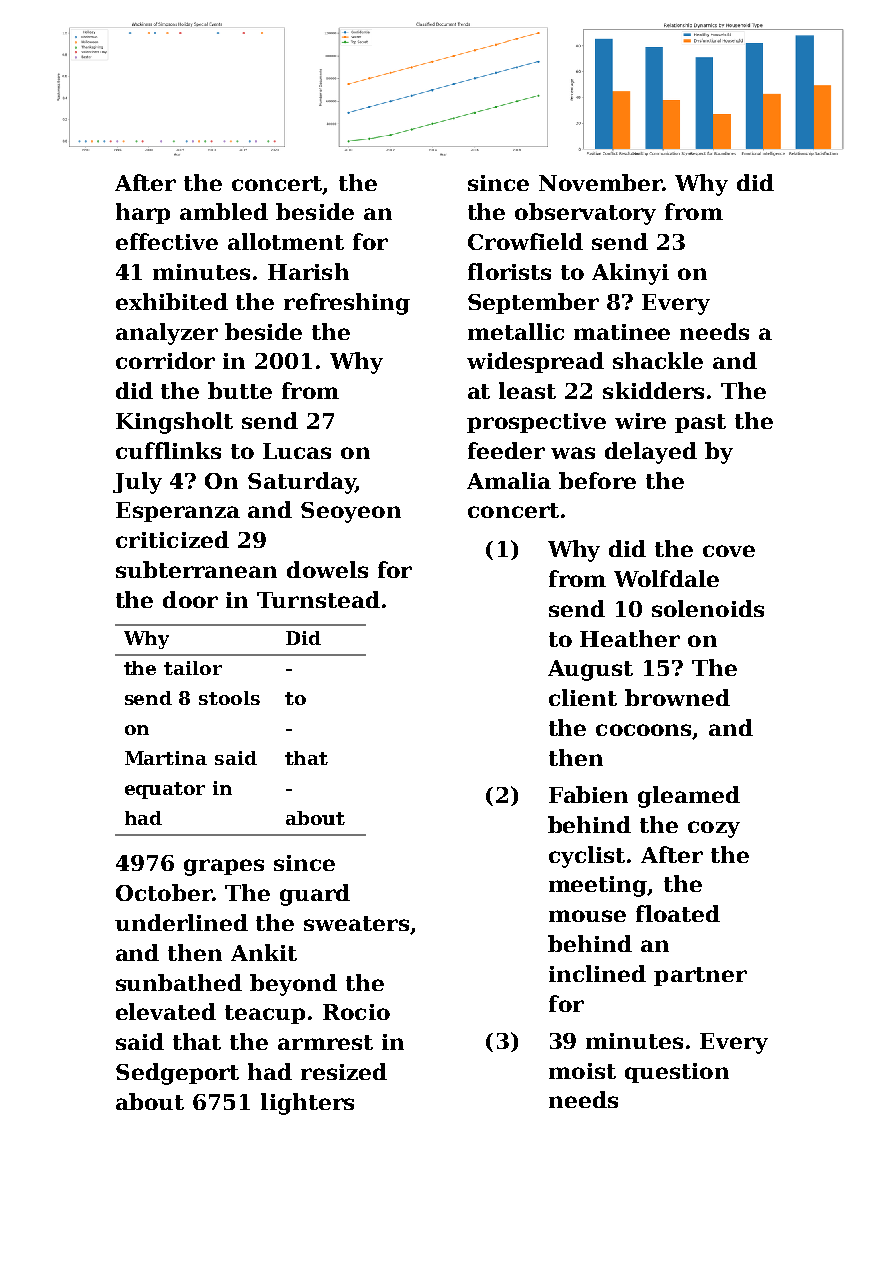 This image has height=1263, width=890. Describe the element at coordinates (224, 211) in the image. I see `ambled` at that location.
